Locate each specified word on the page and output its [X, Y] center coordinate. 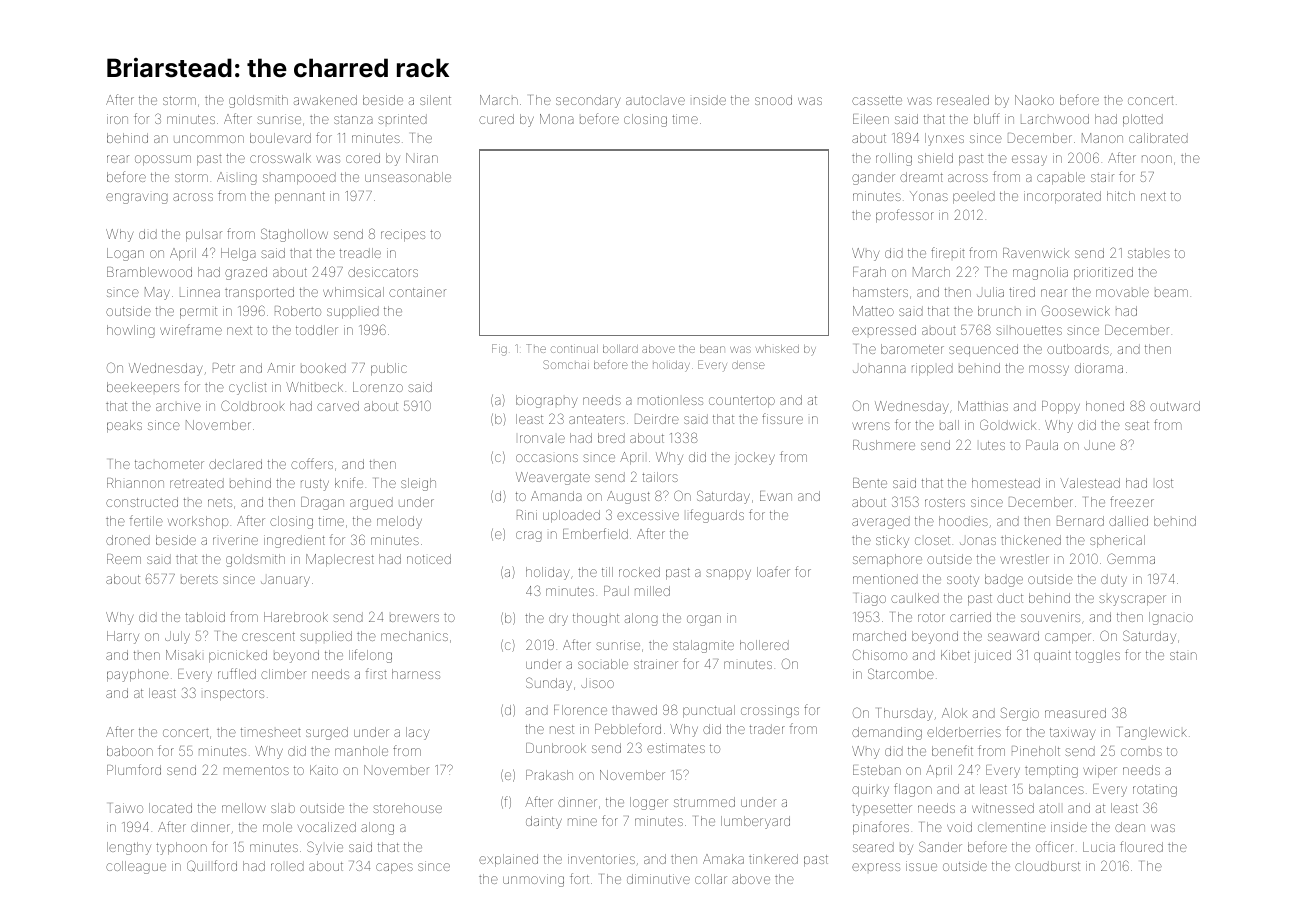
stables [1149, 253]
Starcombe [901, 673]
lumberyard [755, 822]
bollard [620, 349]
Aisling [237, 178]
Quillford [212, 866]
